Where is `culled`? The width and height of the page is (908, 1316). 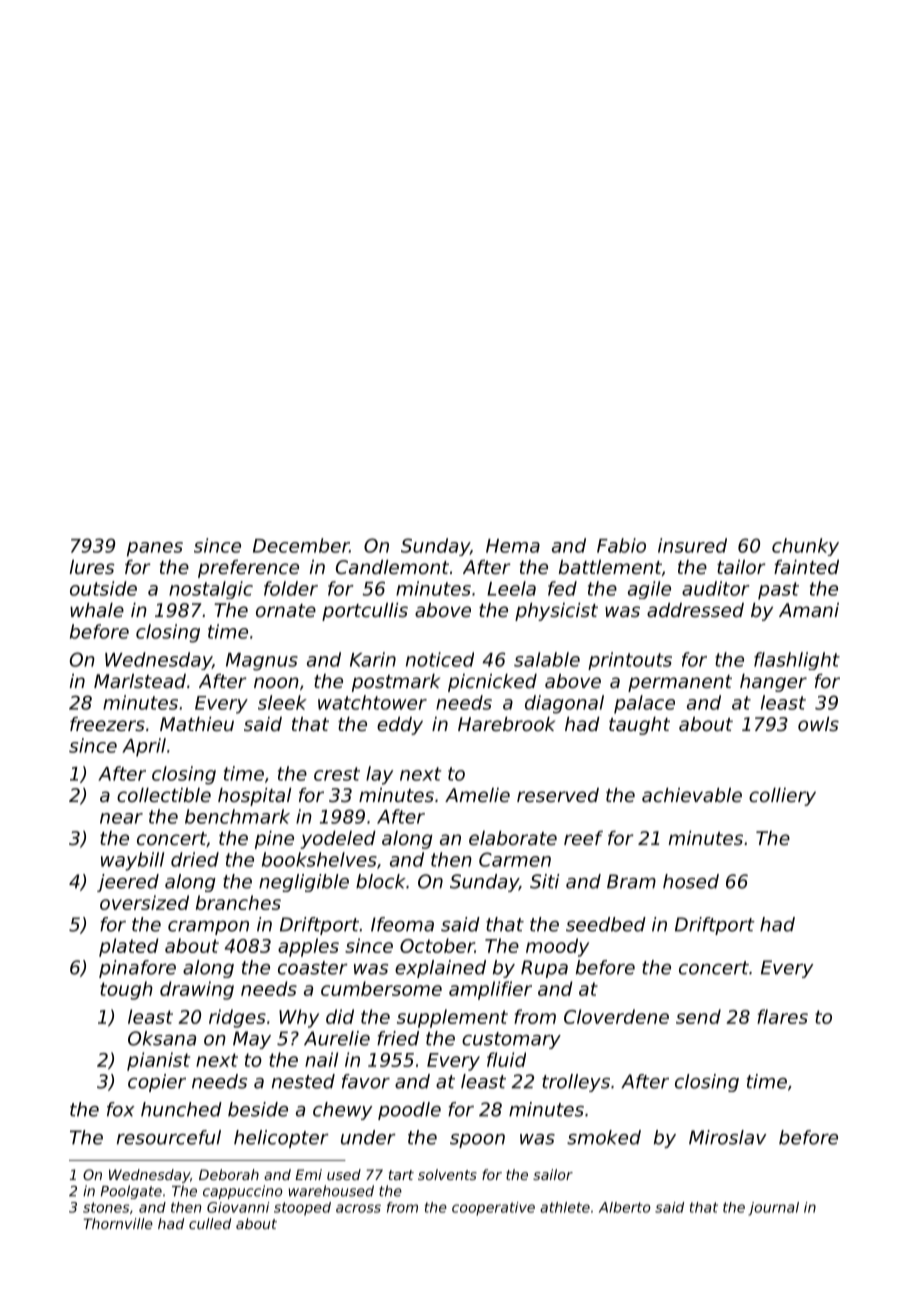 culled is located at coordinates (210, 1223).
